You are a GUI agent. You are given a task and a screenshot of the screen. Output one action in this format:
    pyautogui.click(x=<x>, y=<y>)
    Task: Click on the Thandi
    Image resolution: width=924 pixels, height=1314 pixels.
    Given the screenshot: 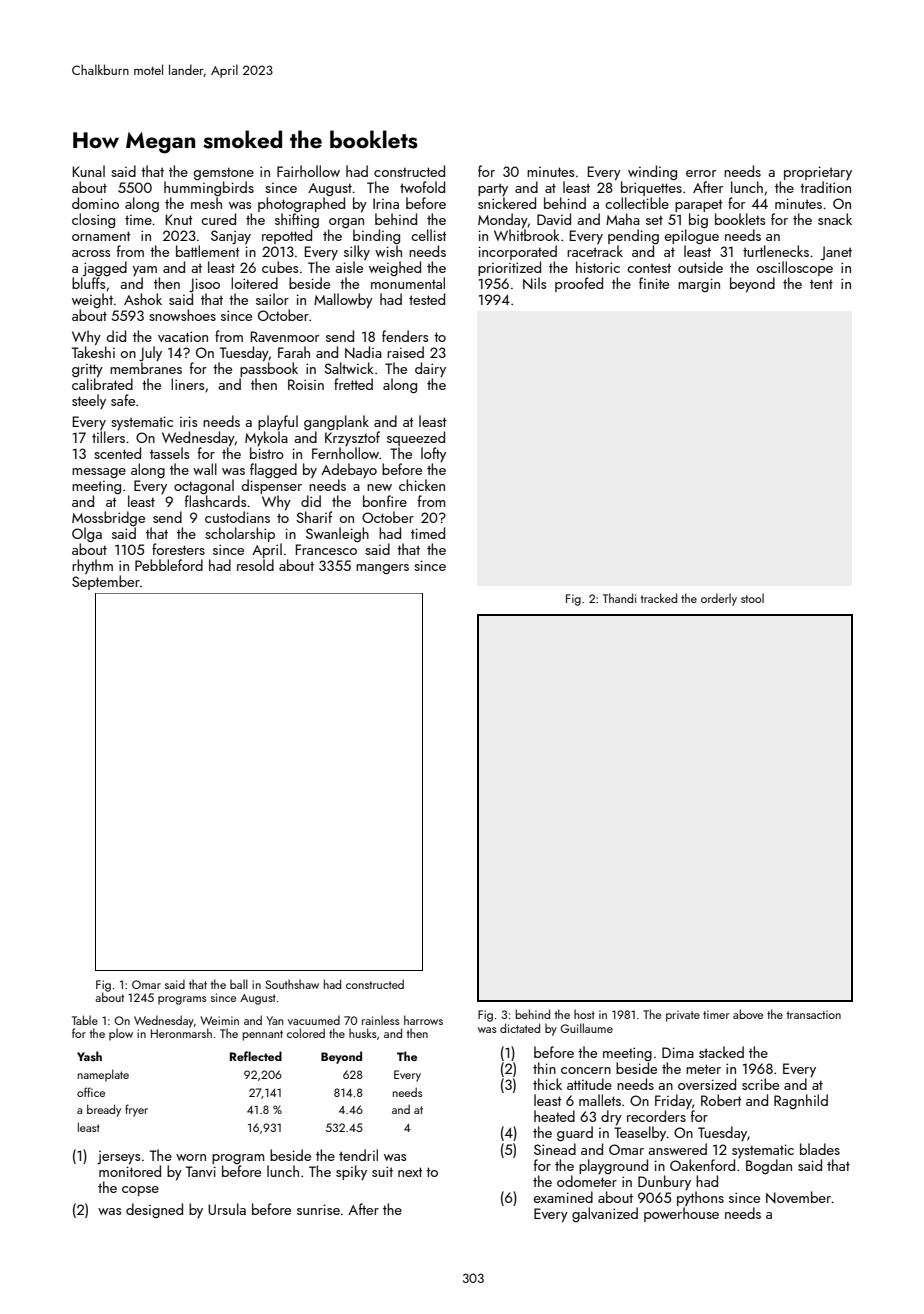 What is the action you would take?
    pyautogui.click(x=619, y=598)
